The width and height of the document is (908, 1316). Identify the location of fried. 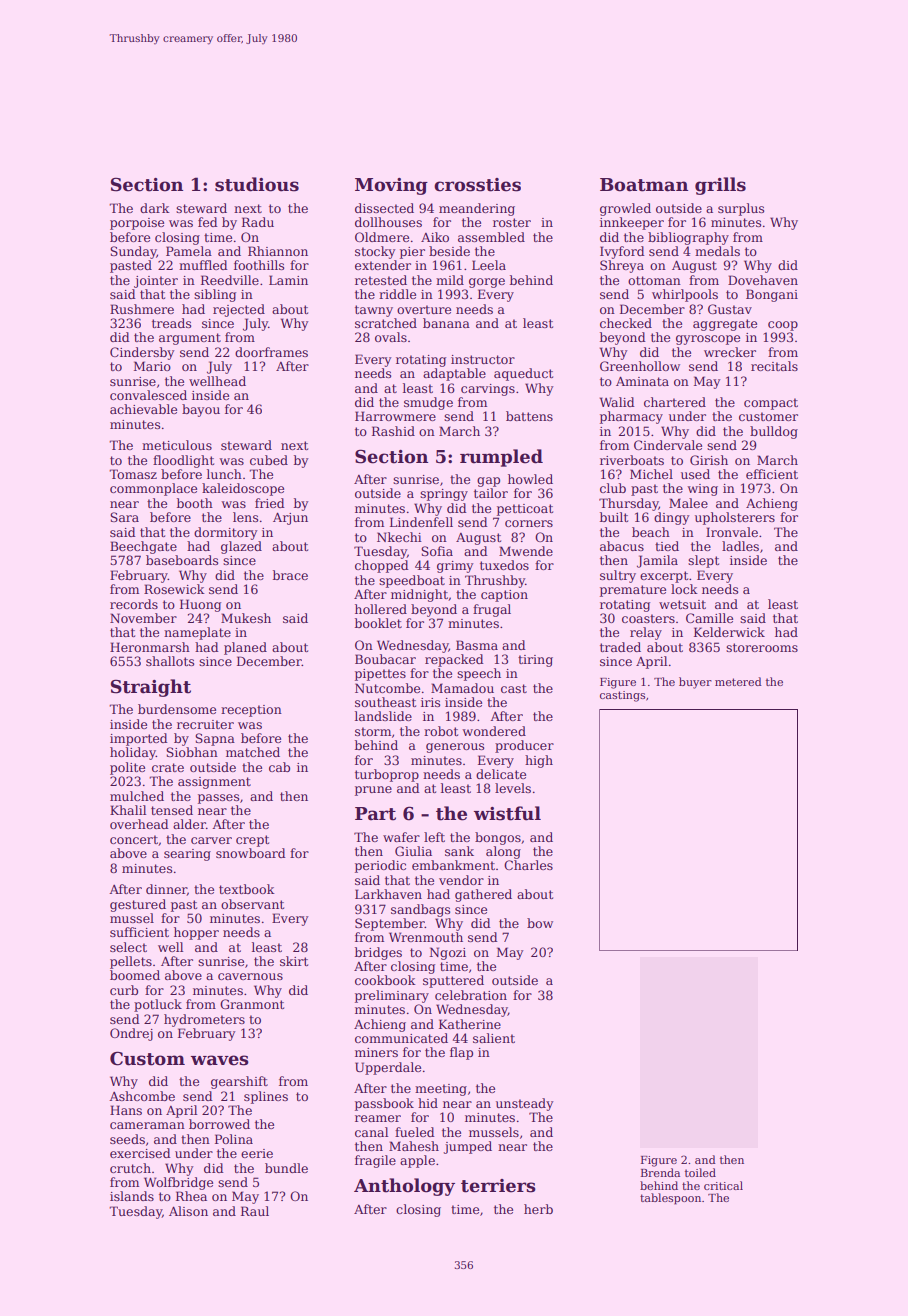
(270, 503).
